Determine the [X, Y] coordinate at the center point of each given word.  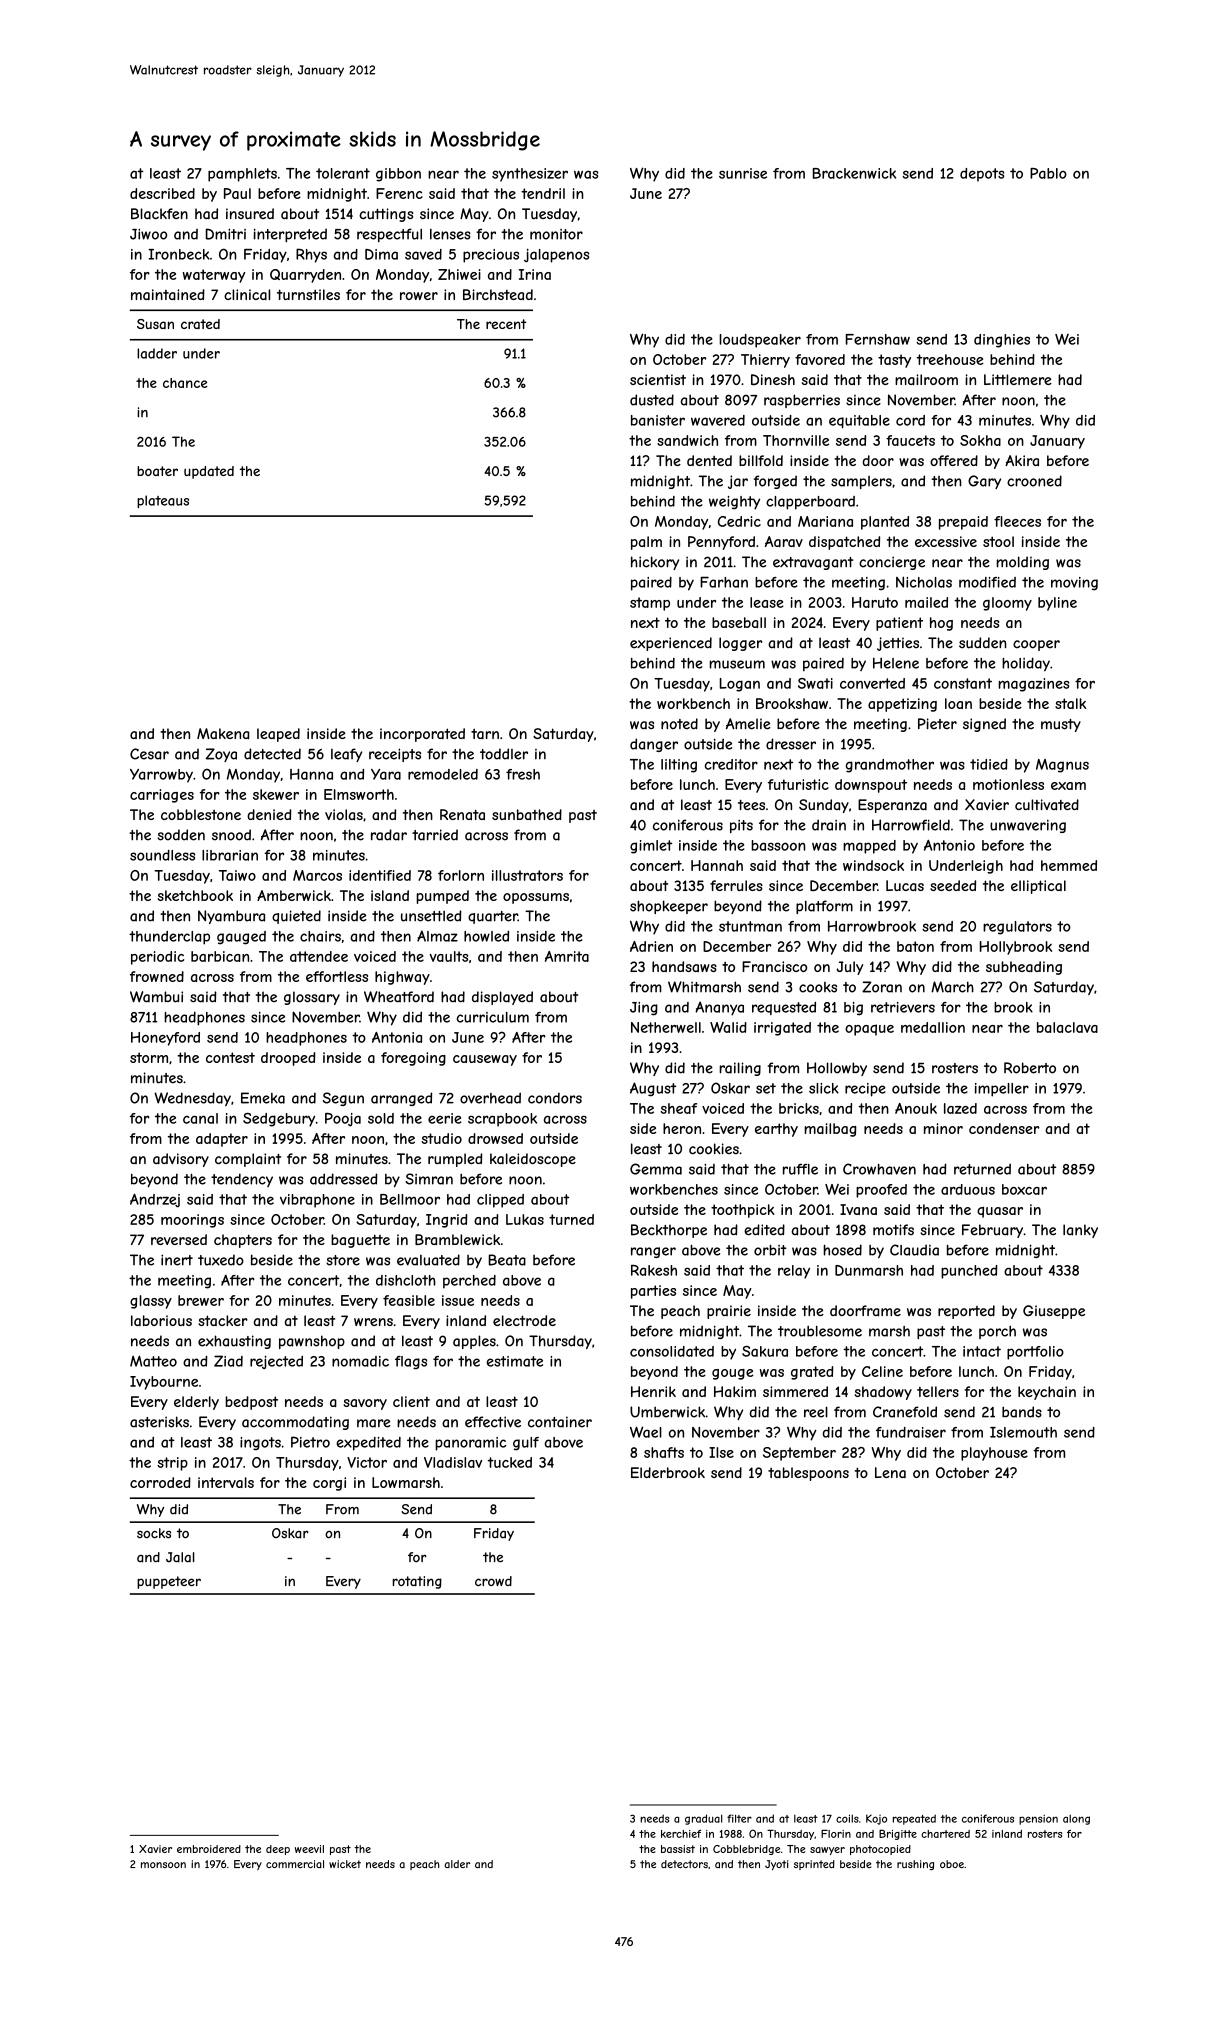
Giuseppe [1054, 1312]
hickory [655, 563]
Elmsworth [359, 794]
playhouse [994, 1454]
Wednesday [192, 1099]
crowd [493, 1581]
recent [506, 324]
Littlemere [1018, 379]
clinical [247, 294]
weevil [309, 1849]
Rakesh [654, 1270]
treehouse [950, 359]
